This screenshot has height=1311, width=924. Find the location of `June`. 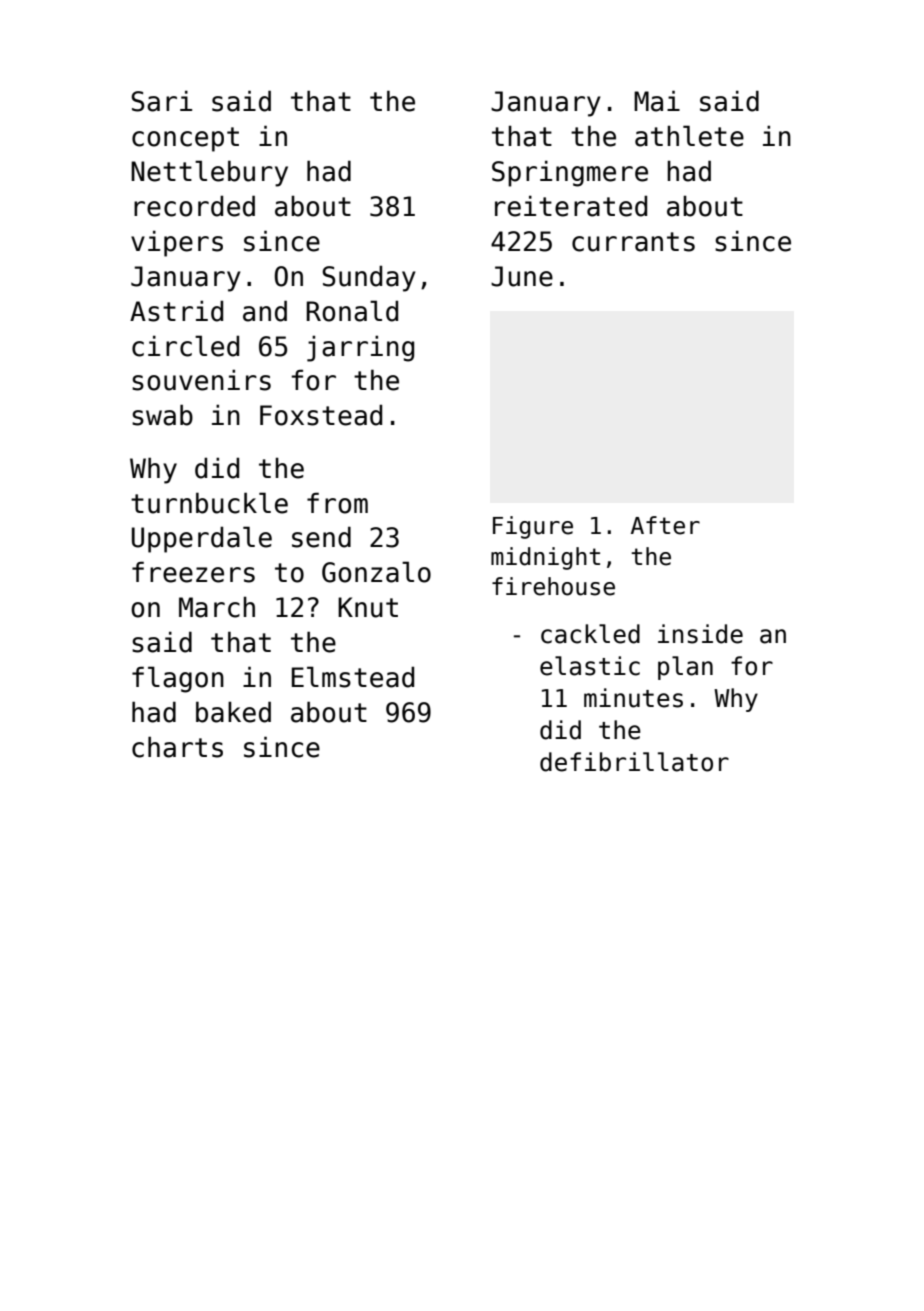

June is located at coordinates (522, 276).
